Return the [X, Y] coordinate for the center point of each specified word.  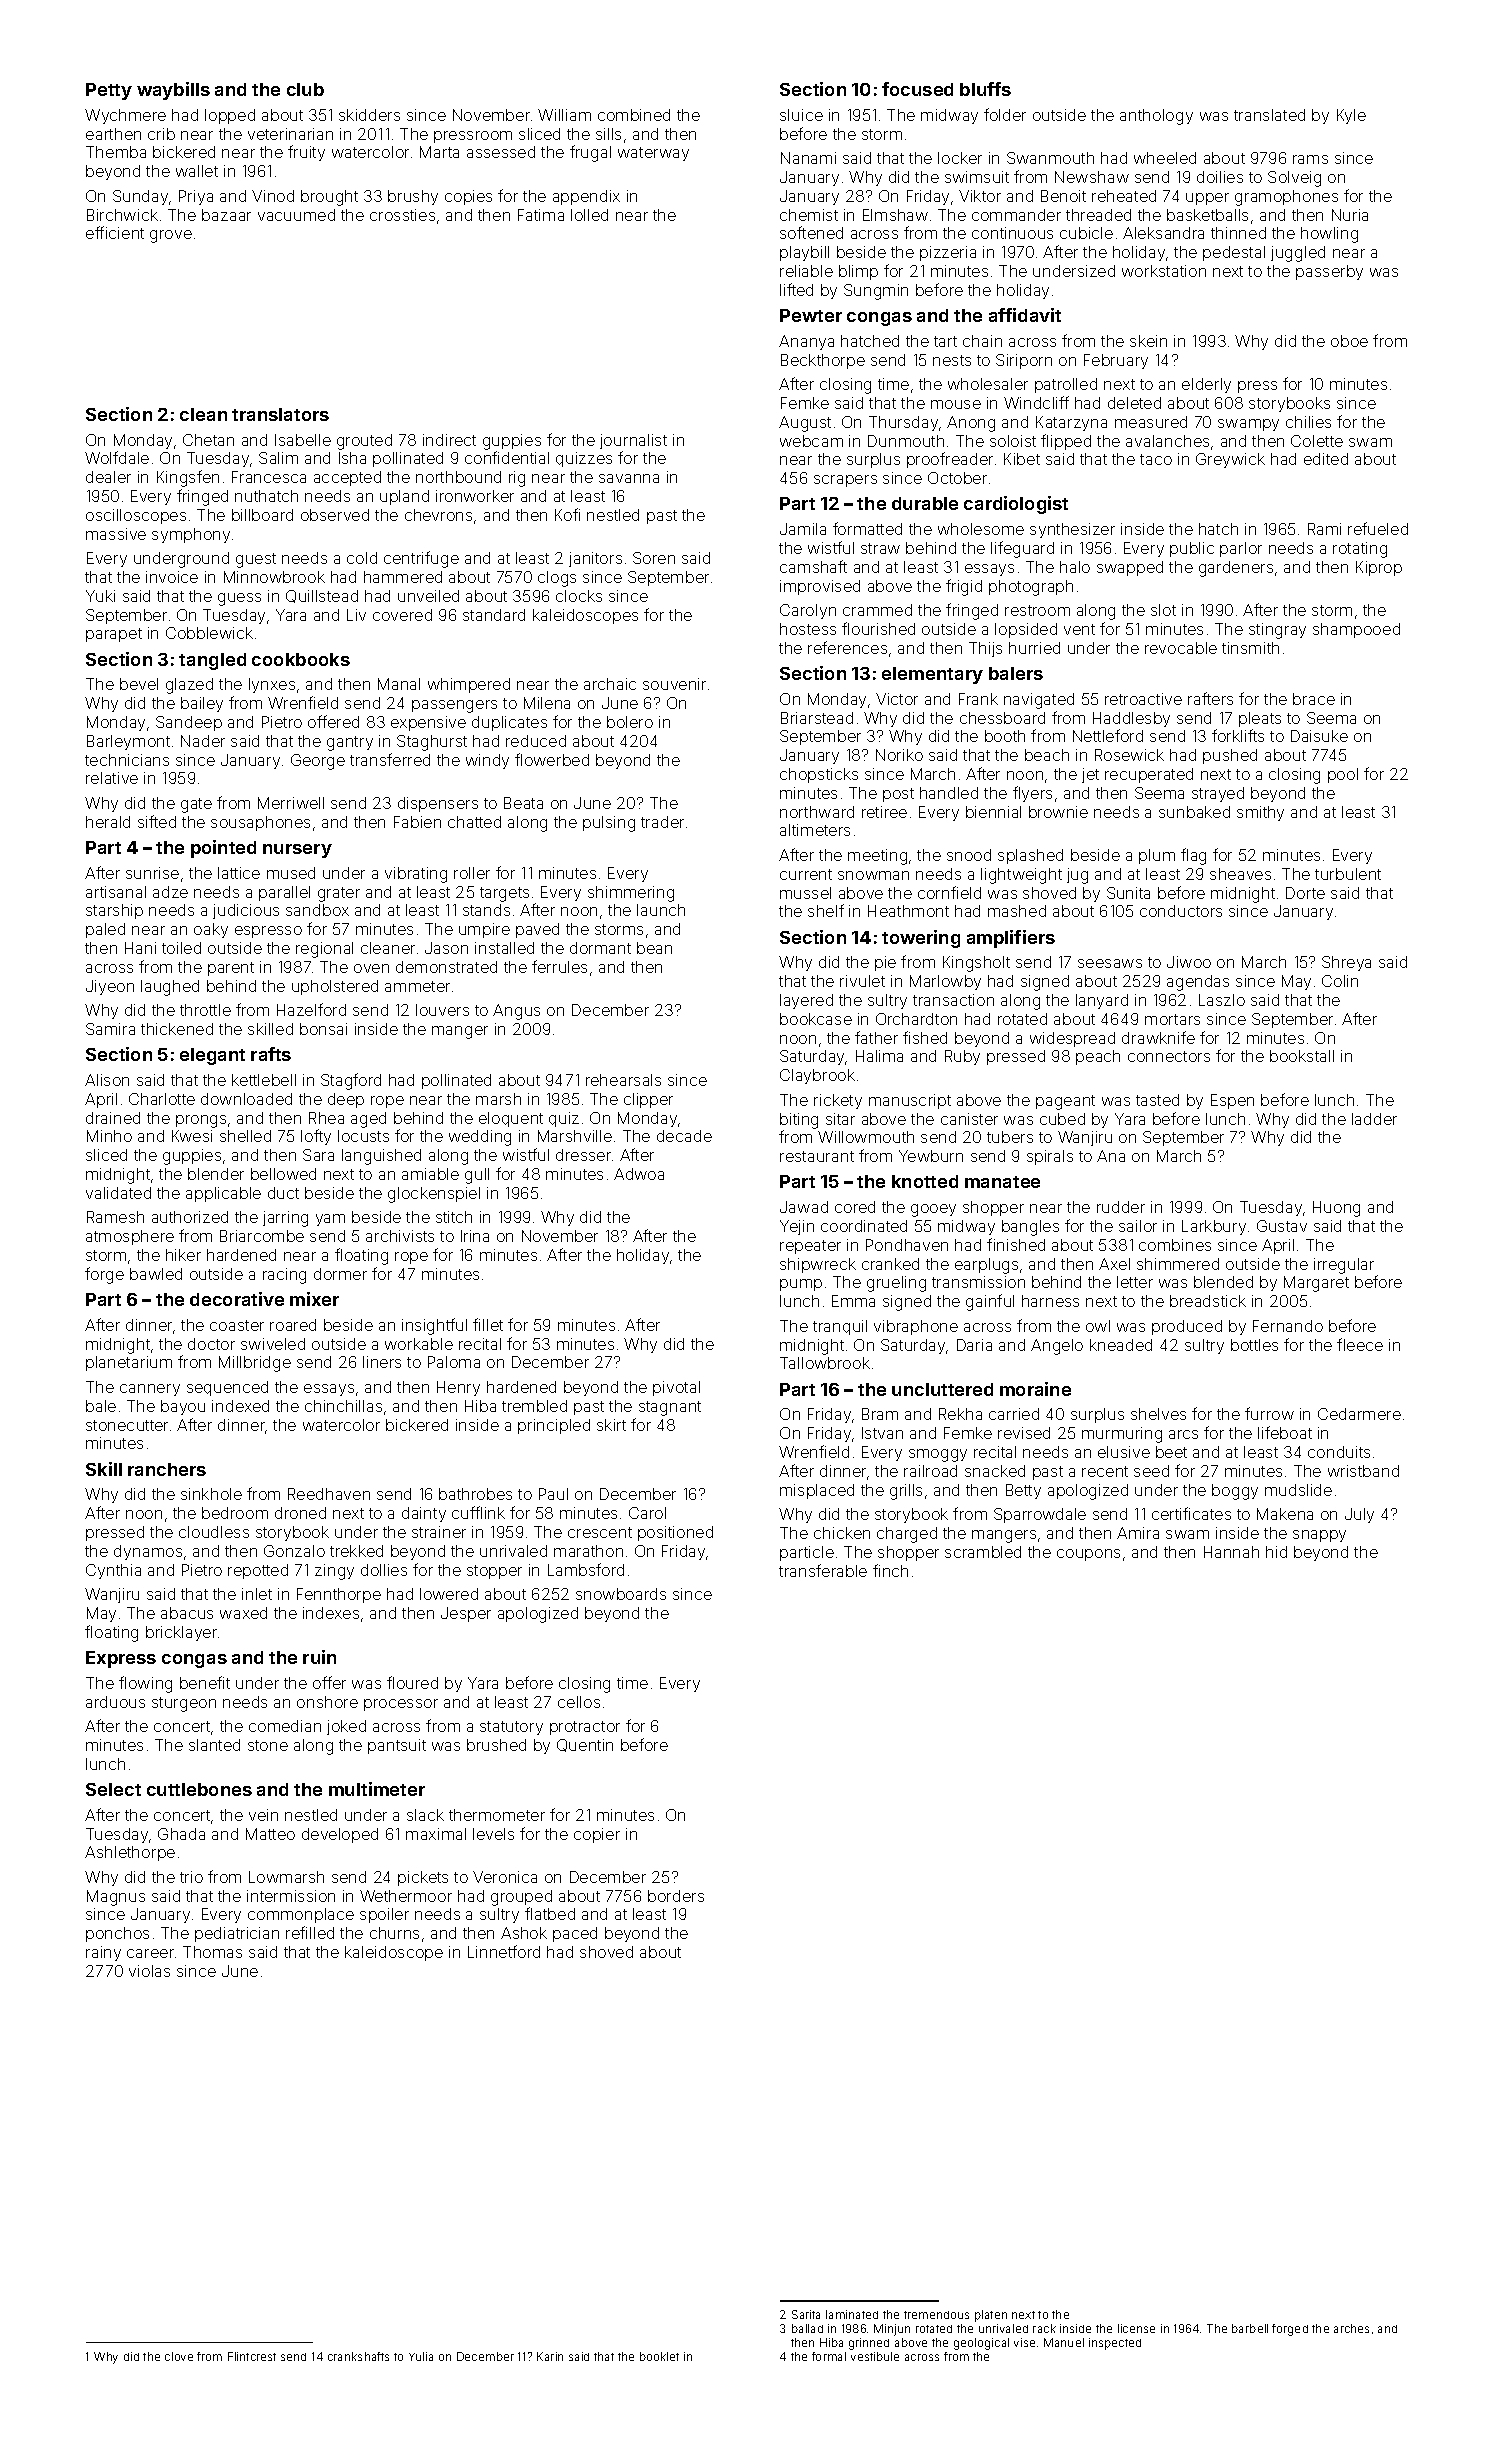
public [1192, 549]
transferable [823, 1570]
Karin [550, 2356]
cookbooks [301, 659]
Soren [654, 558]
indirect [449, 440]
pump [801, 1285]
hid [1276, 1552]
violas [149, 1971]
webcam [811, 441]
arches [1351, 2328]
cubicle [1086, 233]
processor [401, 1705]
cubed [1062, 1119]
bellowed [283, 1174]
